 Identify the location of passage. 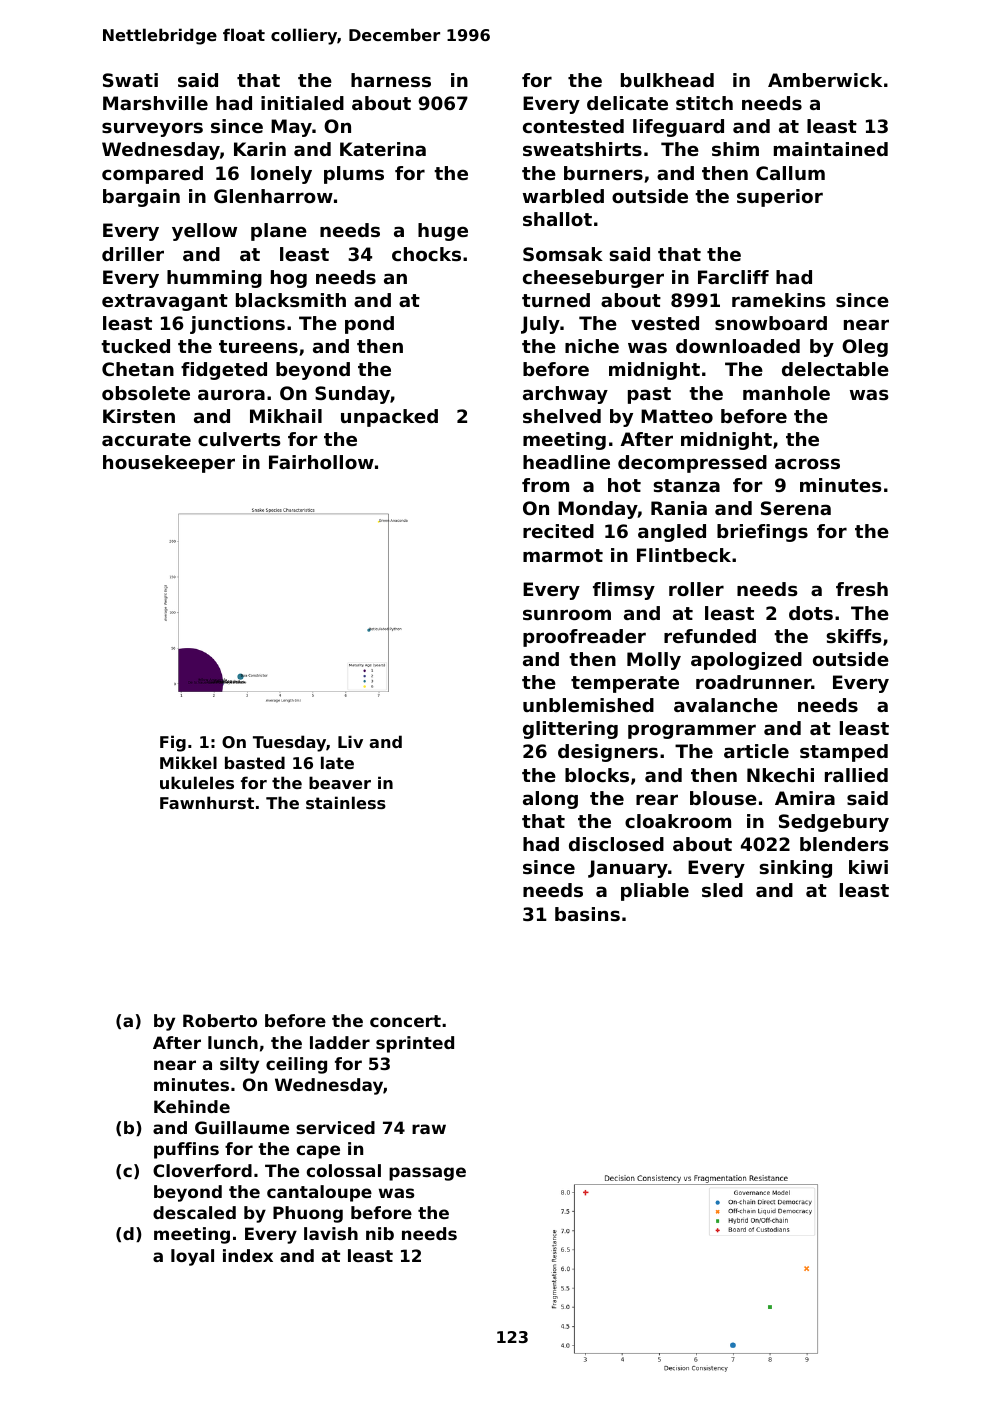
(427, 1174).
